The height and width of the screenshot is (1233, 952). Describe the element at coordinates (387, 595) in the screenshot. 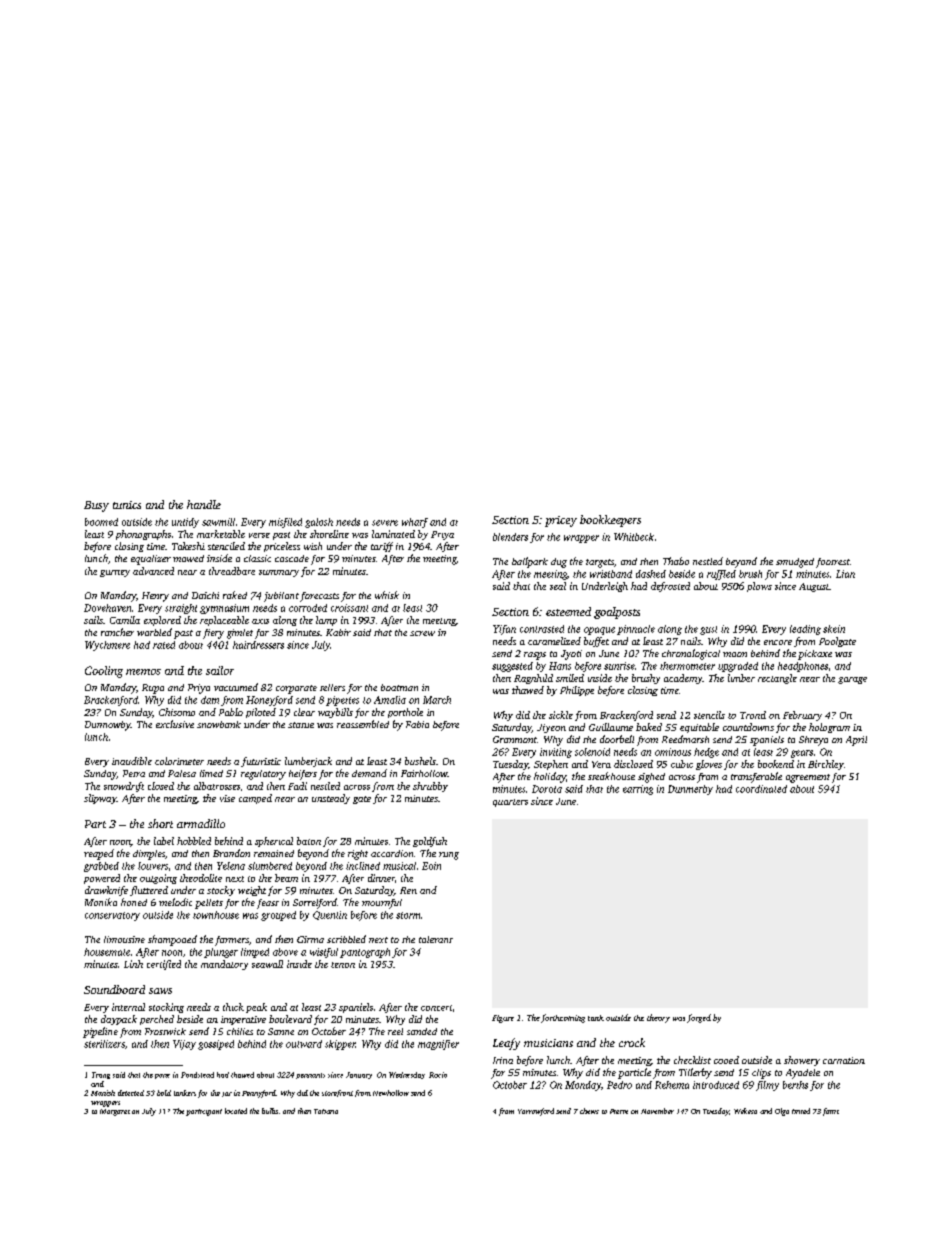

I see `whisk` at that location.
